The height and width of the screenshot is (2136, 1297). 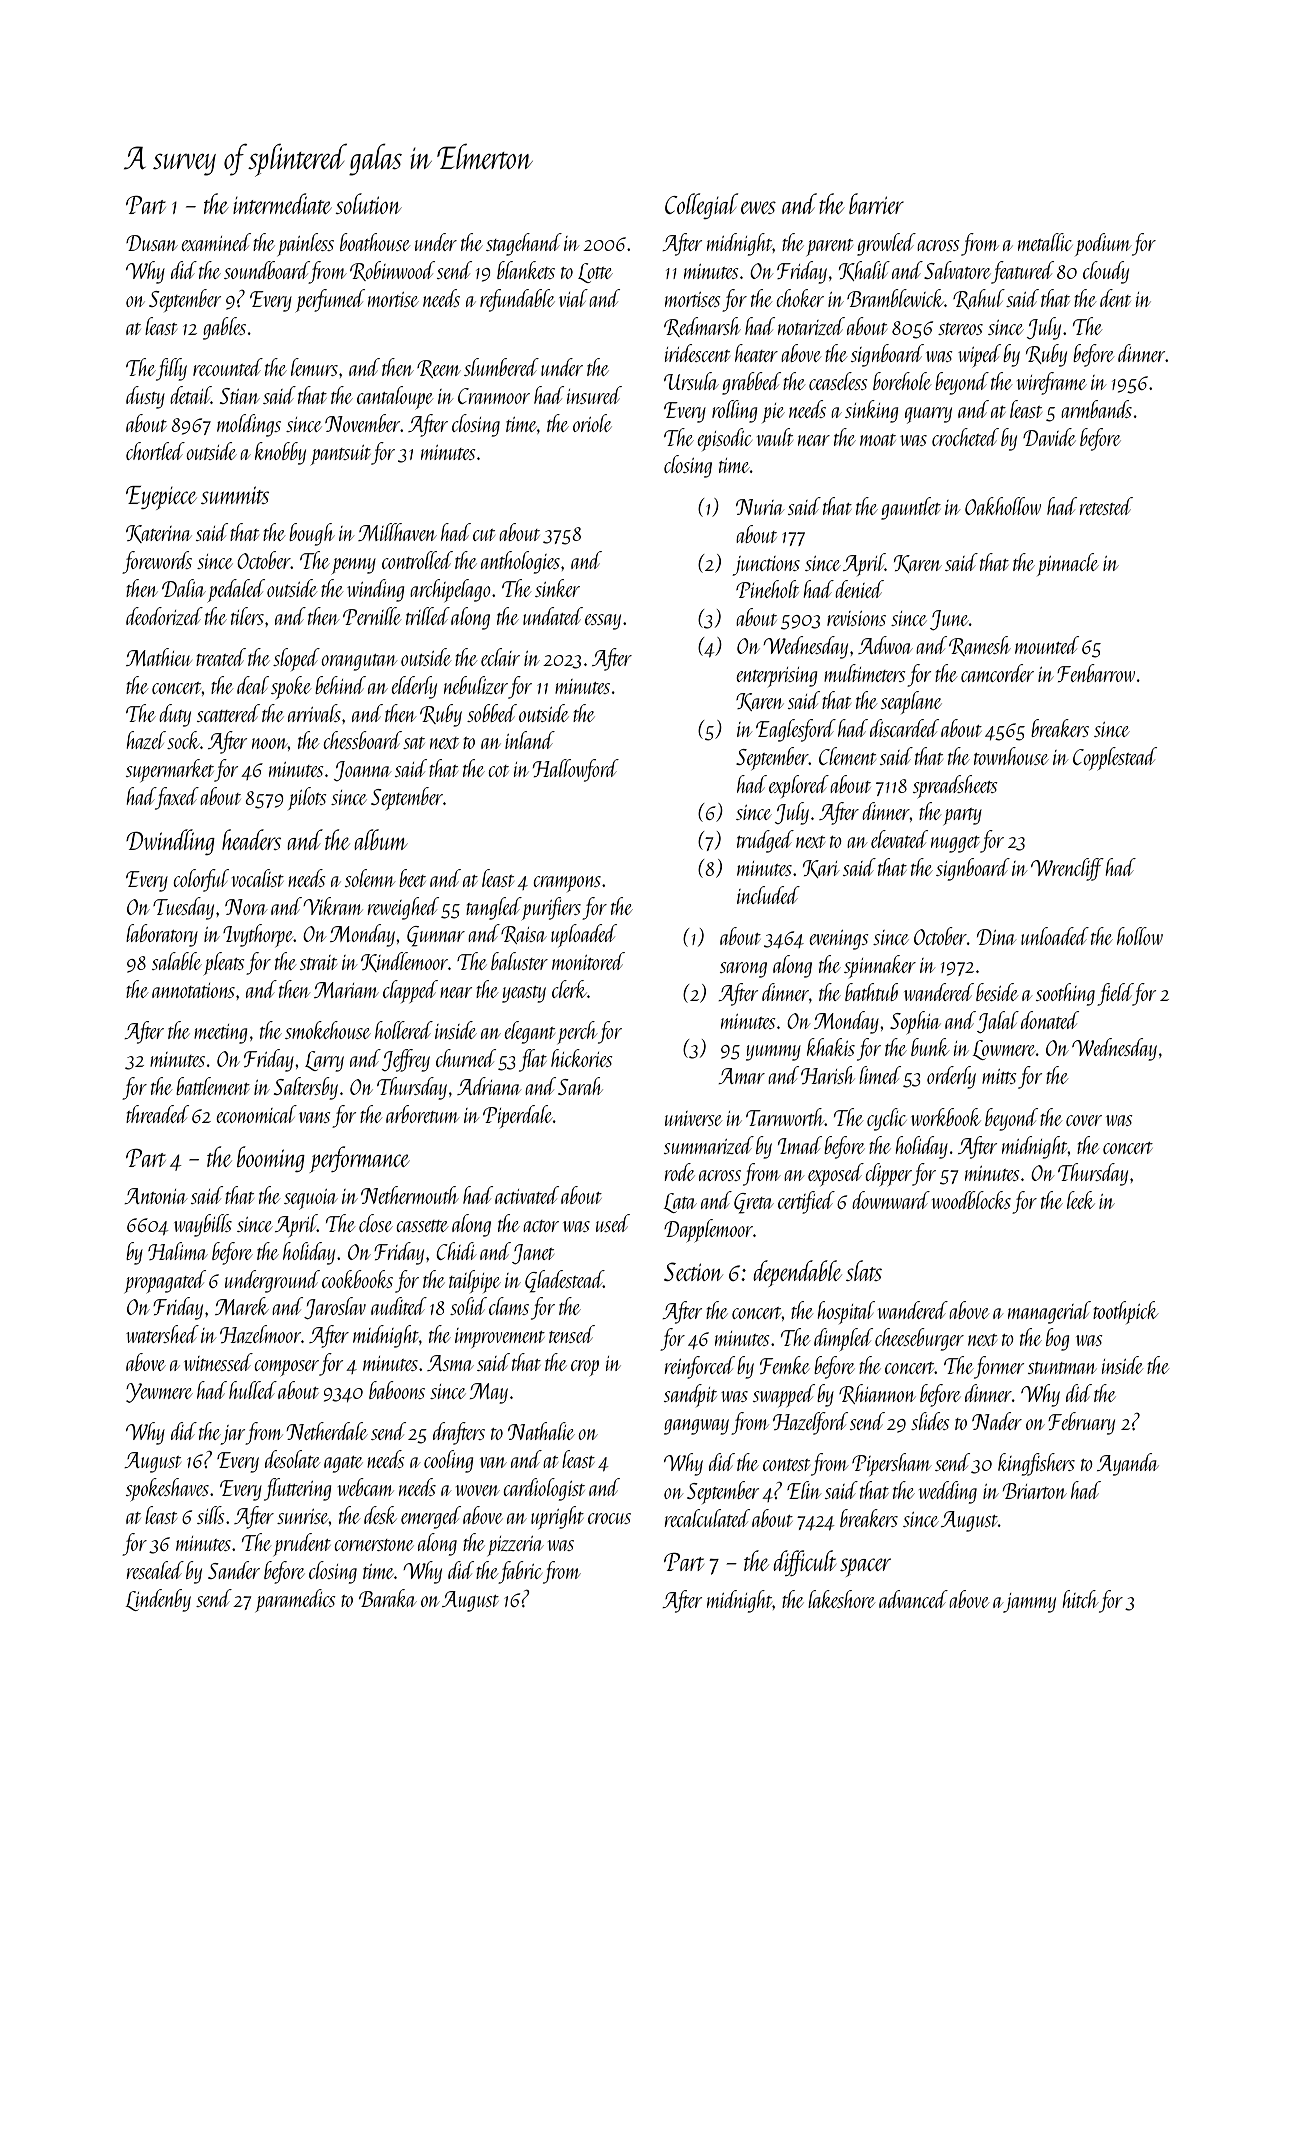 What do you see at coordinates (1062, 1368) in the screenshot?
I see `stuntman` at bounding box center [1062, 1368].
